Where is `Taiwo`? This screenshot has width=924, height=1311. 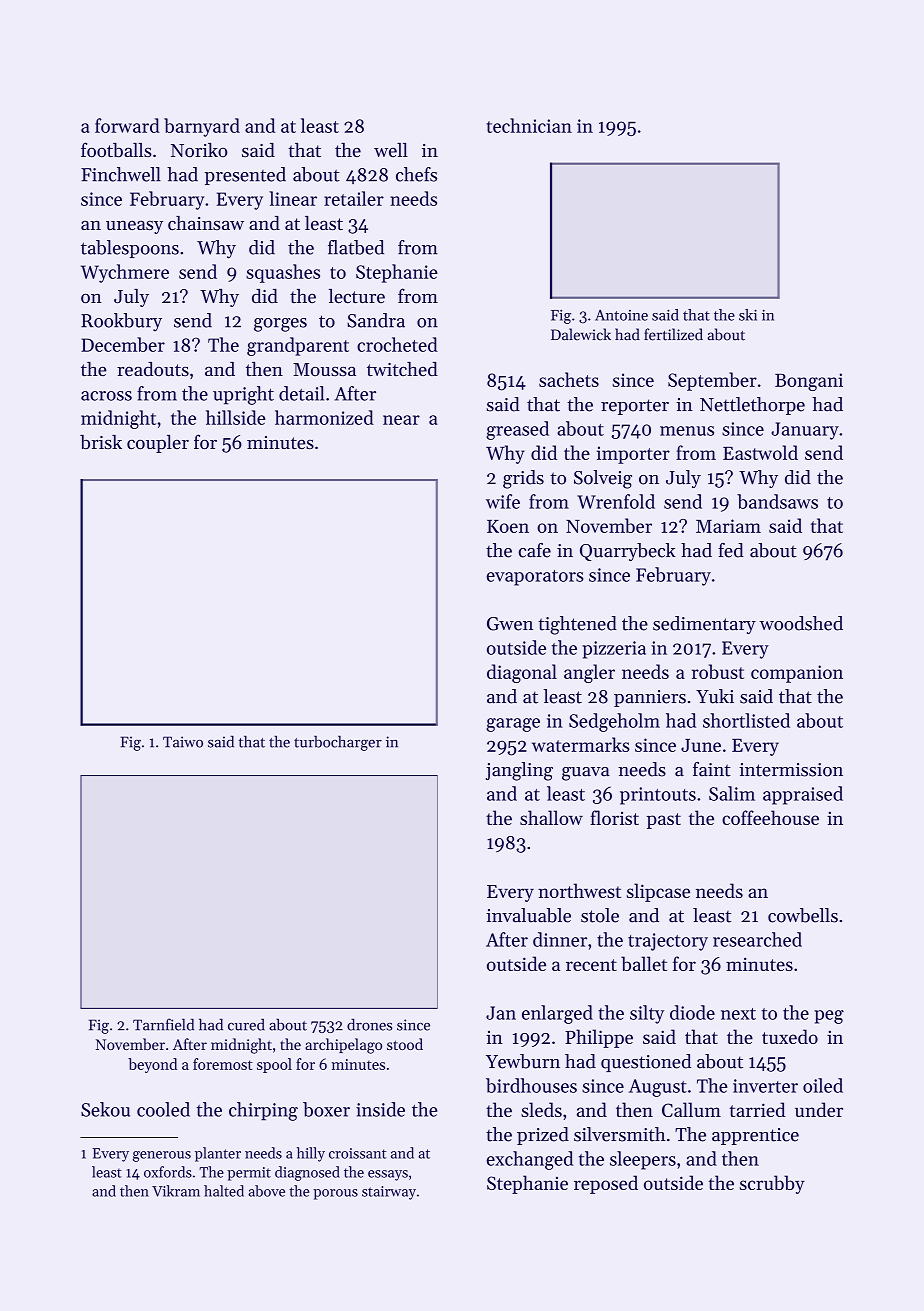 Taiwo is located at coordinates (183, 742).
